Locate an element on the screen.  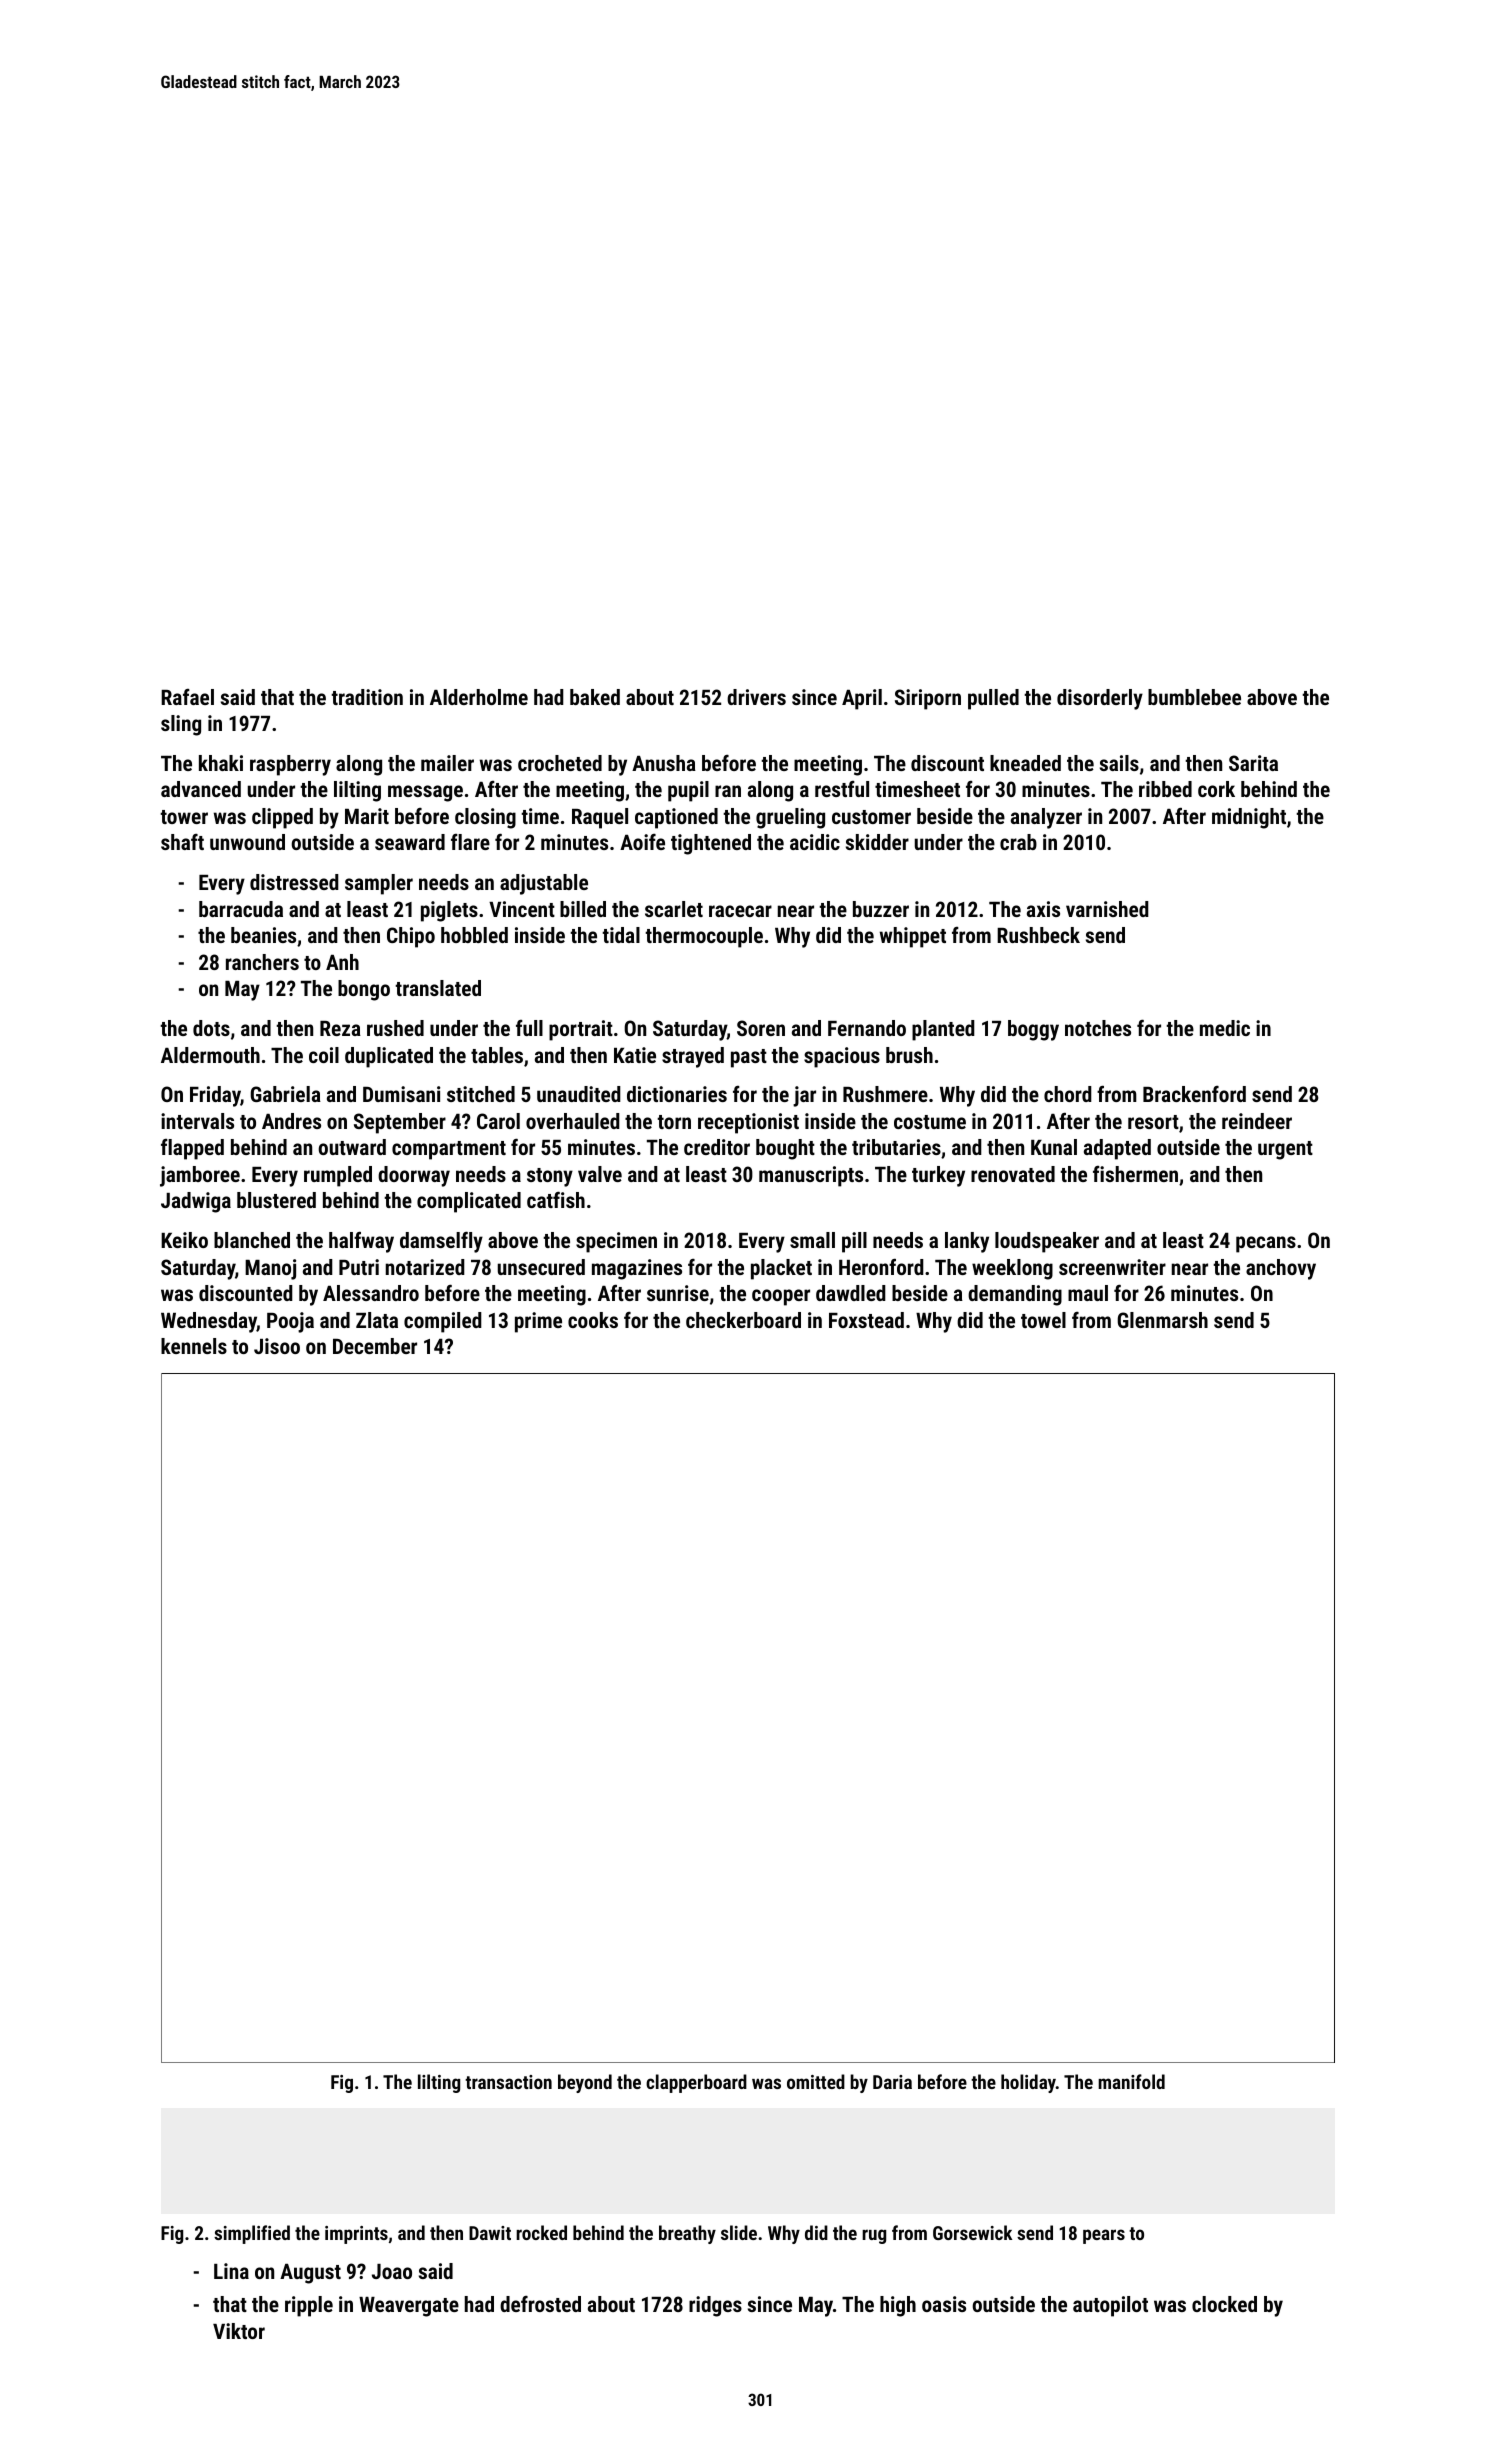
bought is located at coordinates (785, 1149).
